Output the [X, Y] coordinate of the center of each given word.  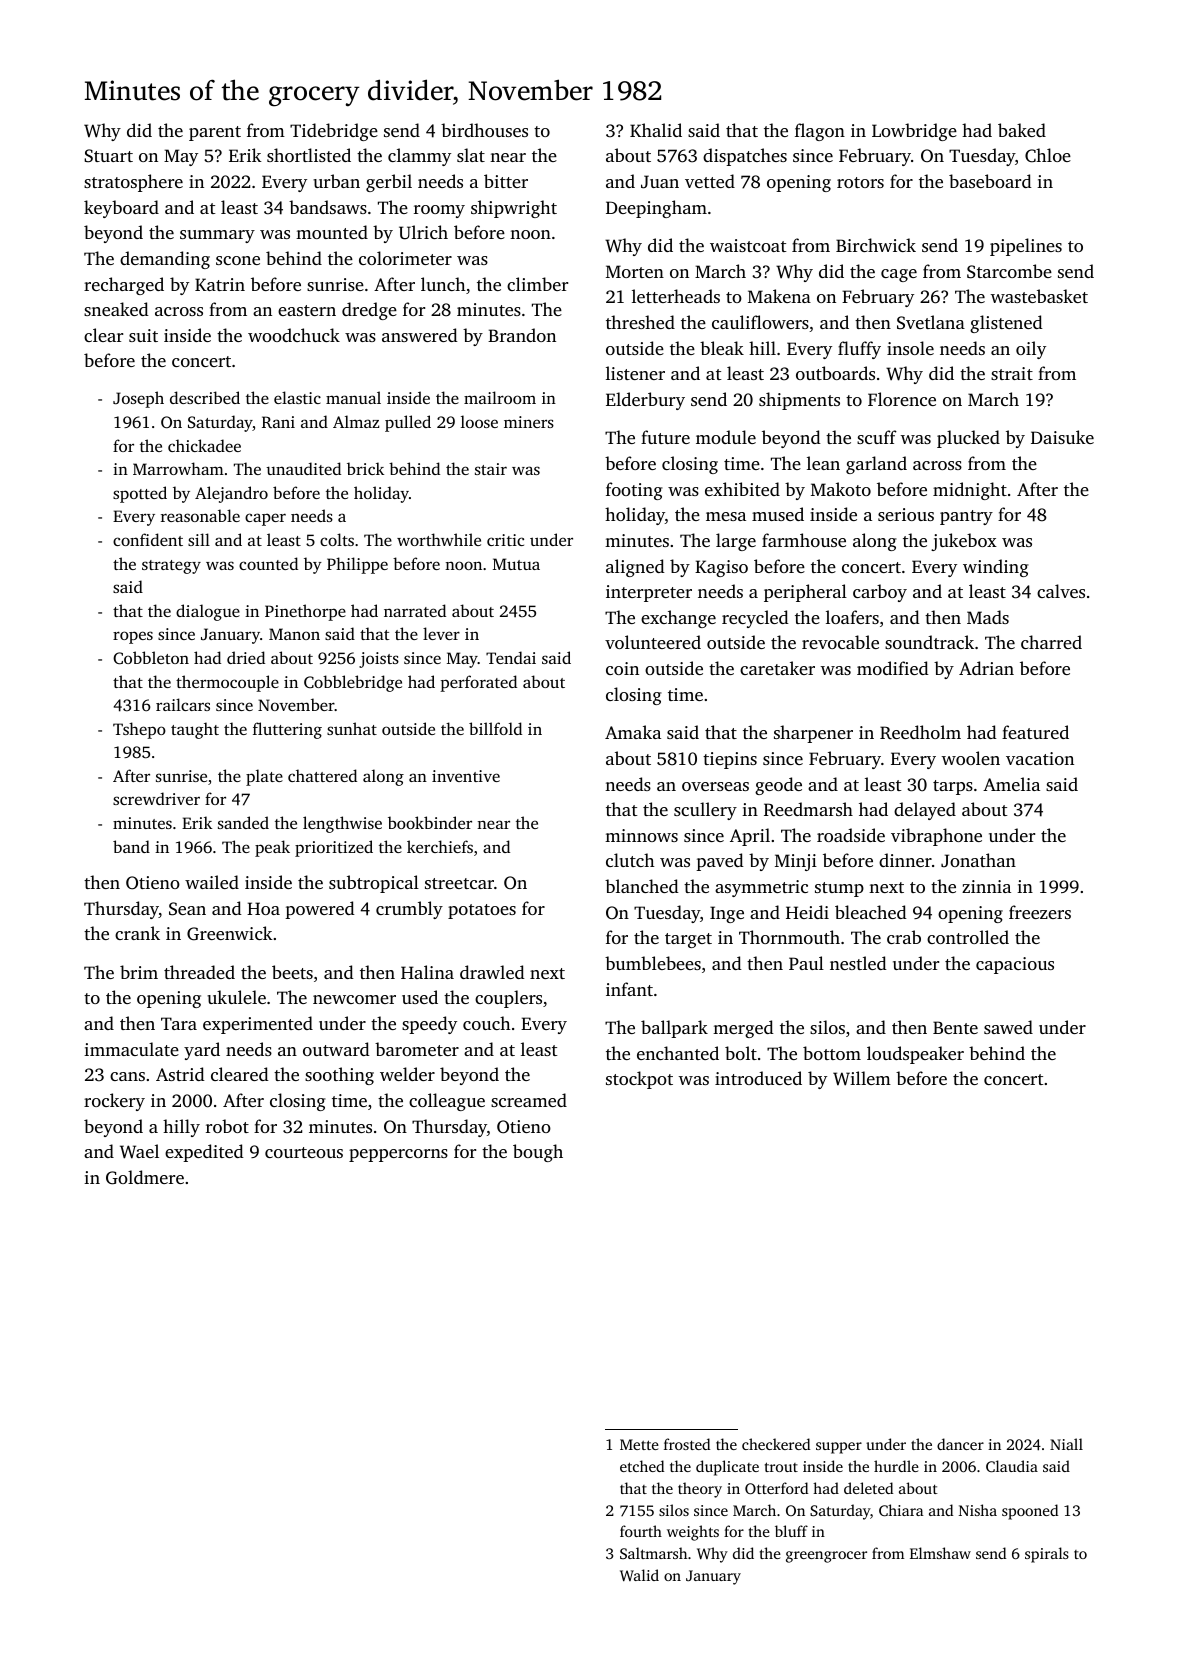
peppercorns [398, 1155]
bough [538, 1153]
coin [622, 668]
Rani [278, 422]
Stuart [108, 156]
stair [491, 469]
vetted [710, 181]
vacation [1040, 758]
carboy [880, 593]
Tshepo [139, 730]
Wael [139, 1151]
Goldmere [145, 1177]
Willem [862, 1078]
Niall [1066, 1444]
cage [899, 275]
